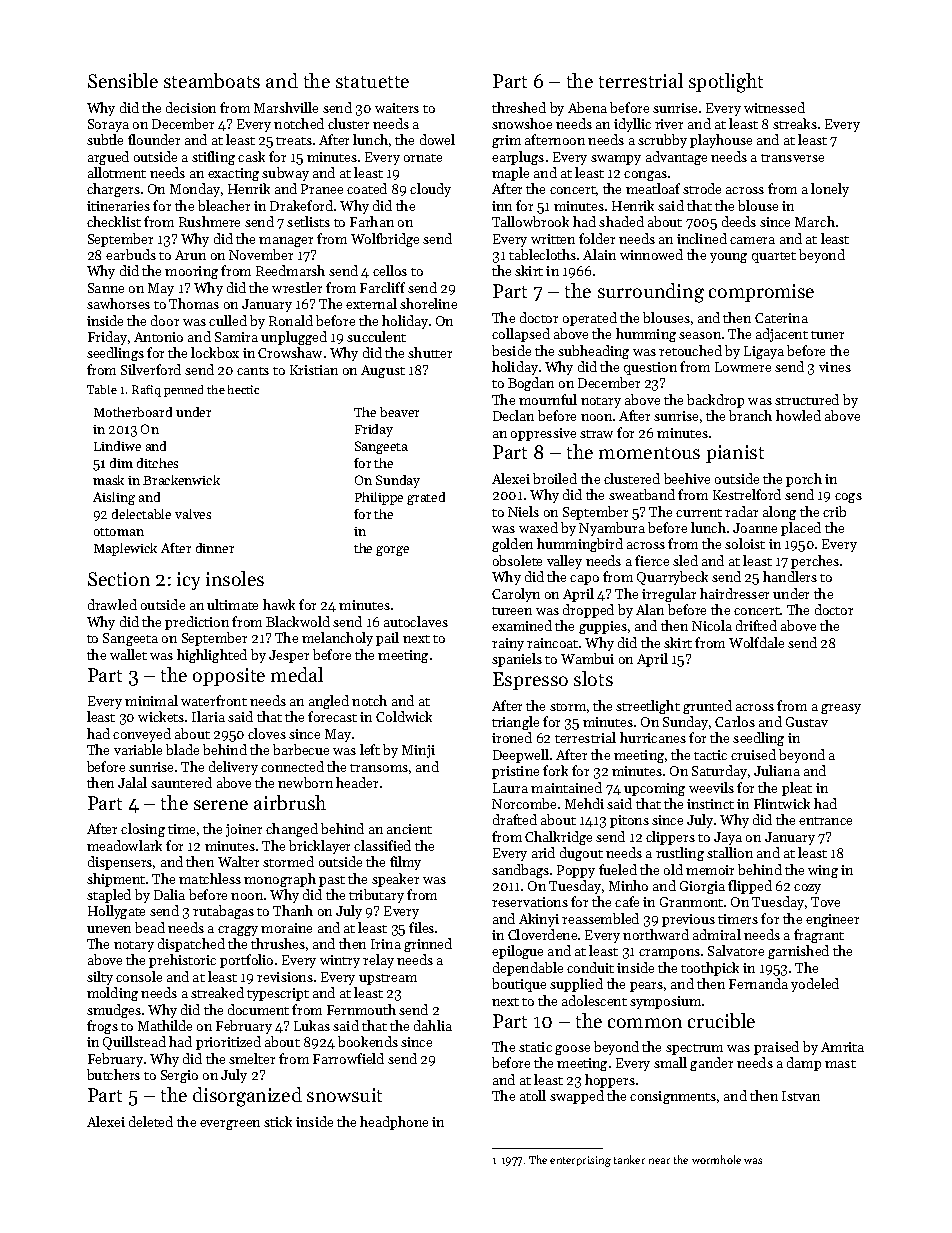 This screenshot has width=952, height=1233. I want to click on subtle, so click(105, 139).
